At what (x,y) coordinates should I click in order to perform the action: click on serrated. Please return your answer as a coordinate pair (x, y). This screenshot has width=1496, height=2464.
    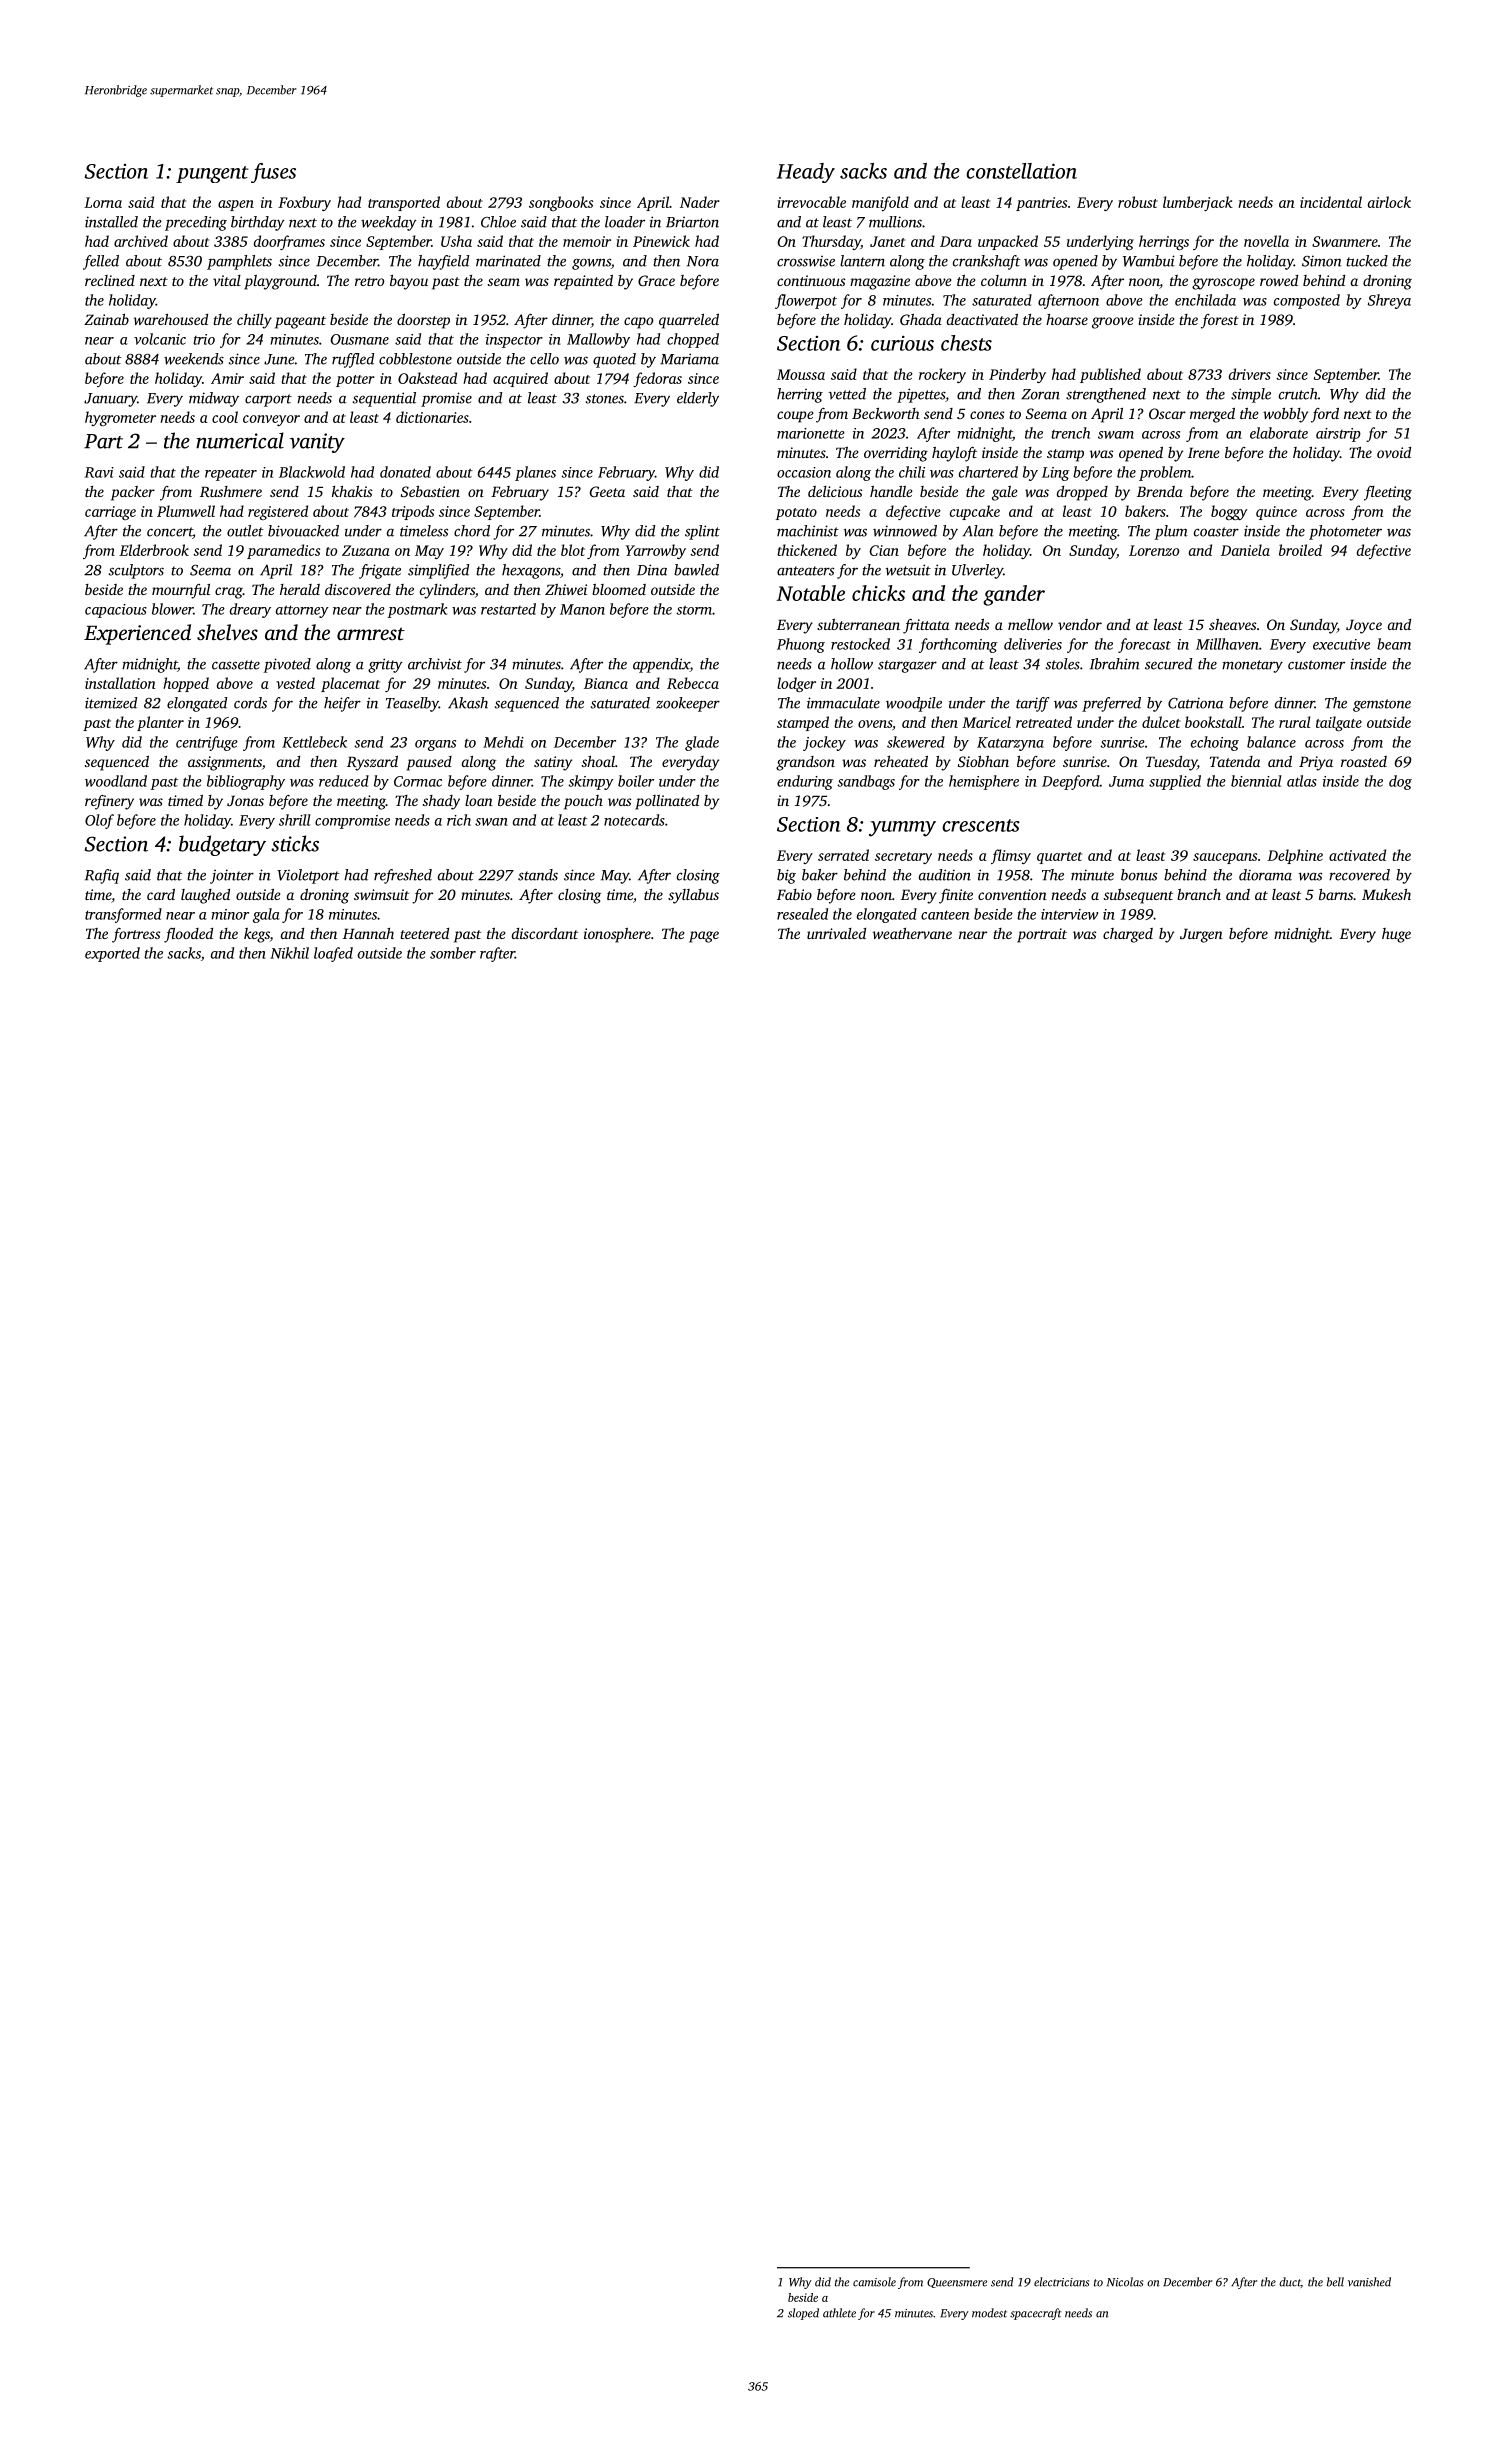
    Looking at the image, I should click on (843, 855).
